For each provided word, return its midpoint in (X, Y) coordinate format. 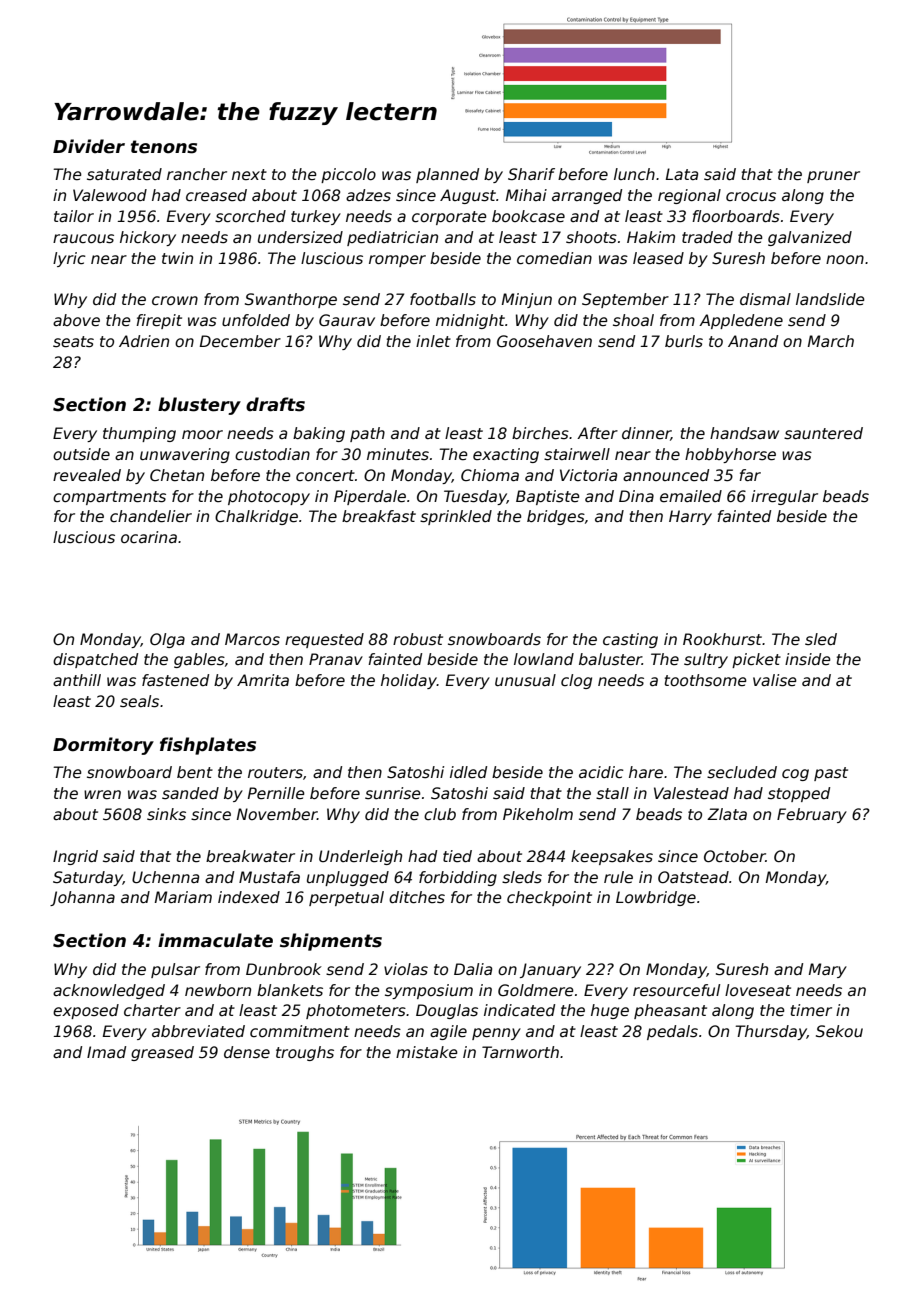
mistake (427, 1052)
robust (418, 639)
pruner (833, 177)
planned (447, 175)
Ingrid (75, 857)
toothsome (706, 680)
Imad (106, 1052)
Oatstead (693, 877)
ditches (417, 897)
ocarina (149, 537)
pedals (672, 1032)
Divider (89, 146)
